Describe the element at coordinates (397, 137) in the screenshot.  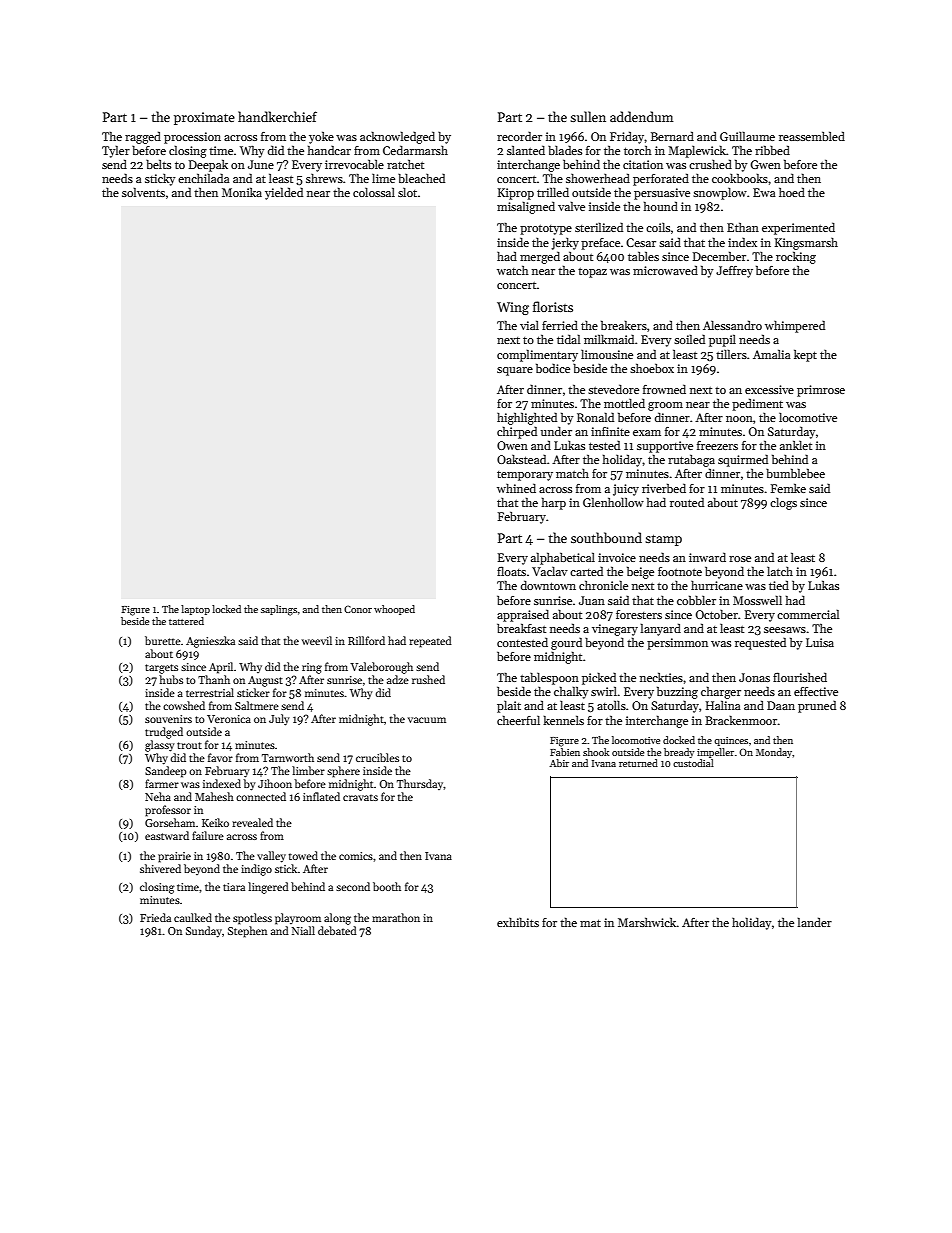
I see `acknowledged` at that location.
